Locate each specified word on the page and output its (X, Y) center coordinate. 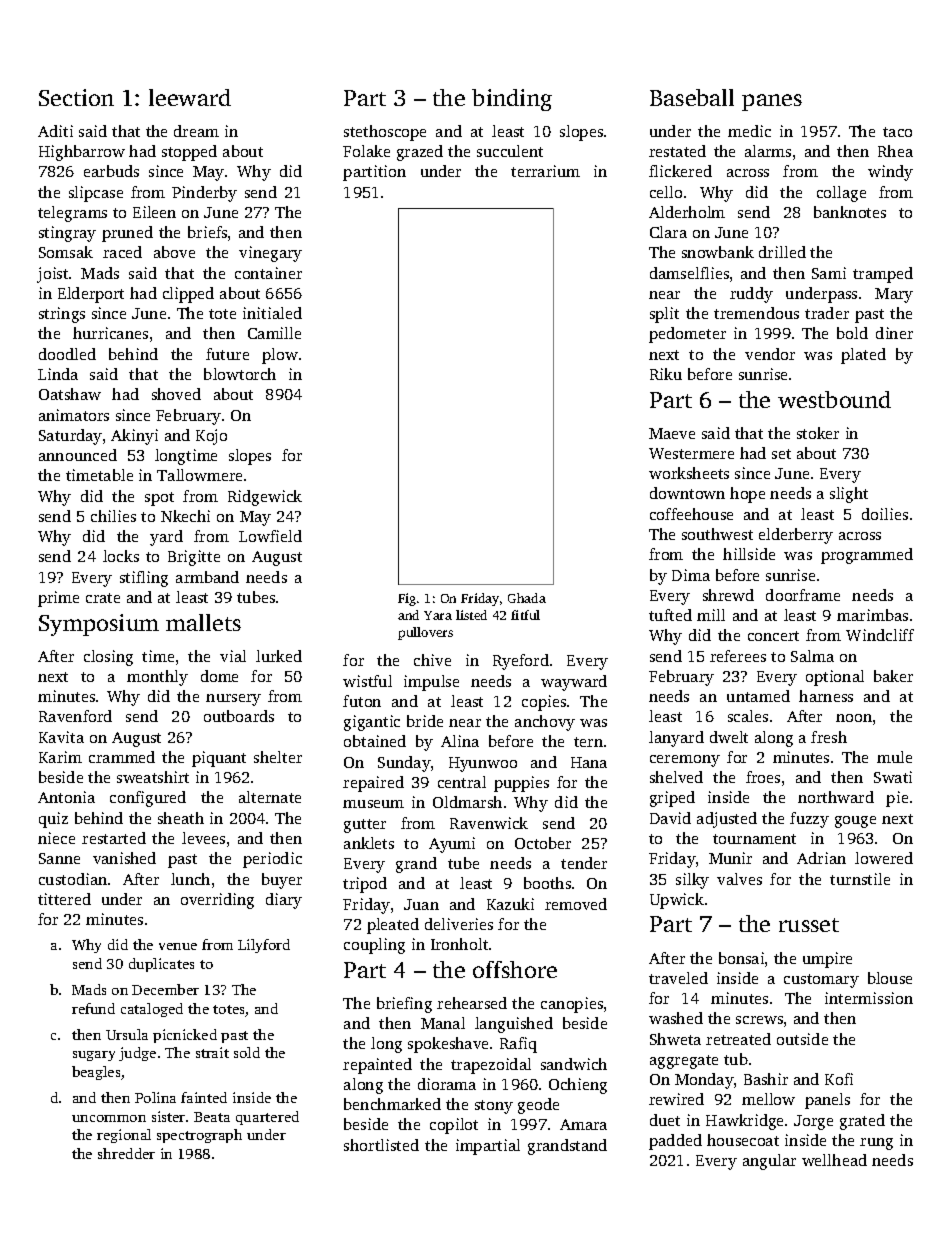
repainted (377, 1066)
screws (759, 1020)
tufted (670, 615)
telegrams (72, 214)
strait (212, 1052)
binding (512, 100)
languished (514, 1025)
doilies (885, 514)
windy (890, 173)
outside (802, 1039)
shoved (176, 394)
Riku (666, 374)
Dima (691, 575)
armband (207, 577)
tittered (64, 899)
